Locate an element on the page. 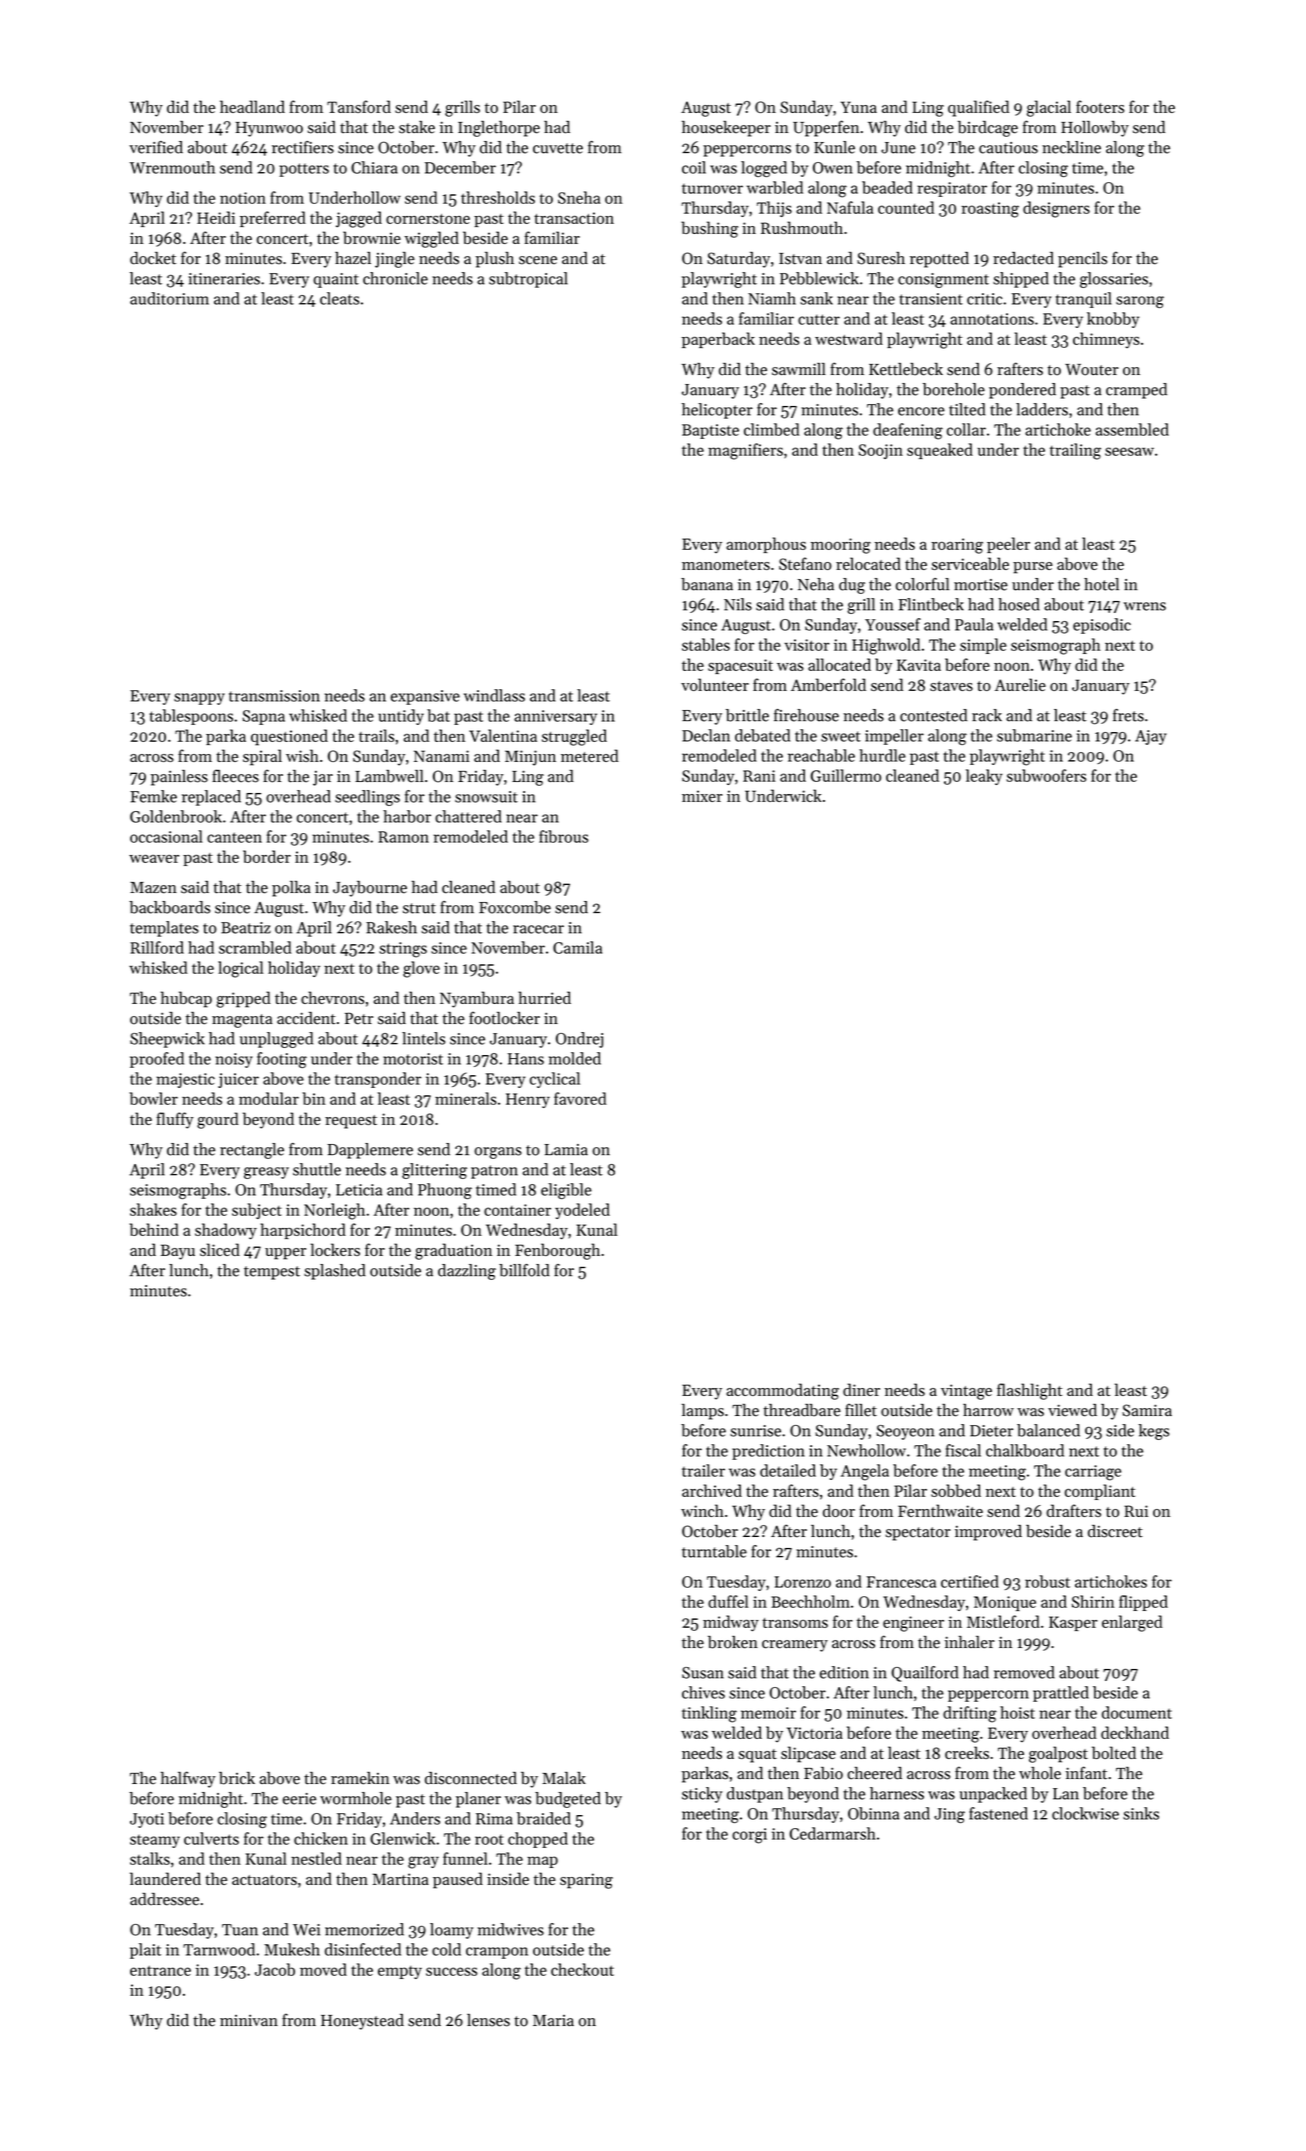 The image size is (1306, 2151). ramekin is located at coordinates (360, 1778).
